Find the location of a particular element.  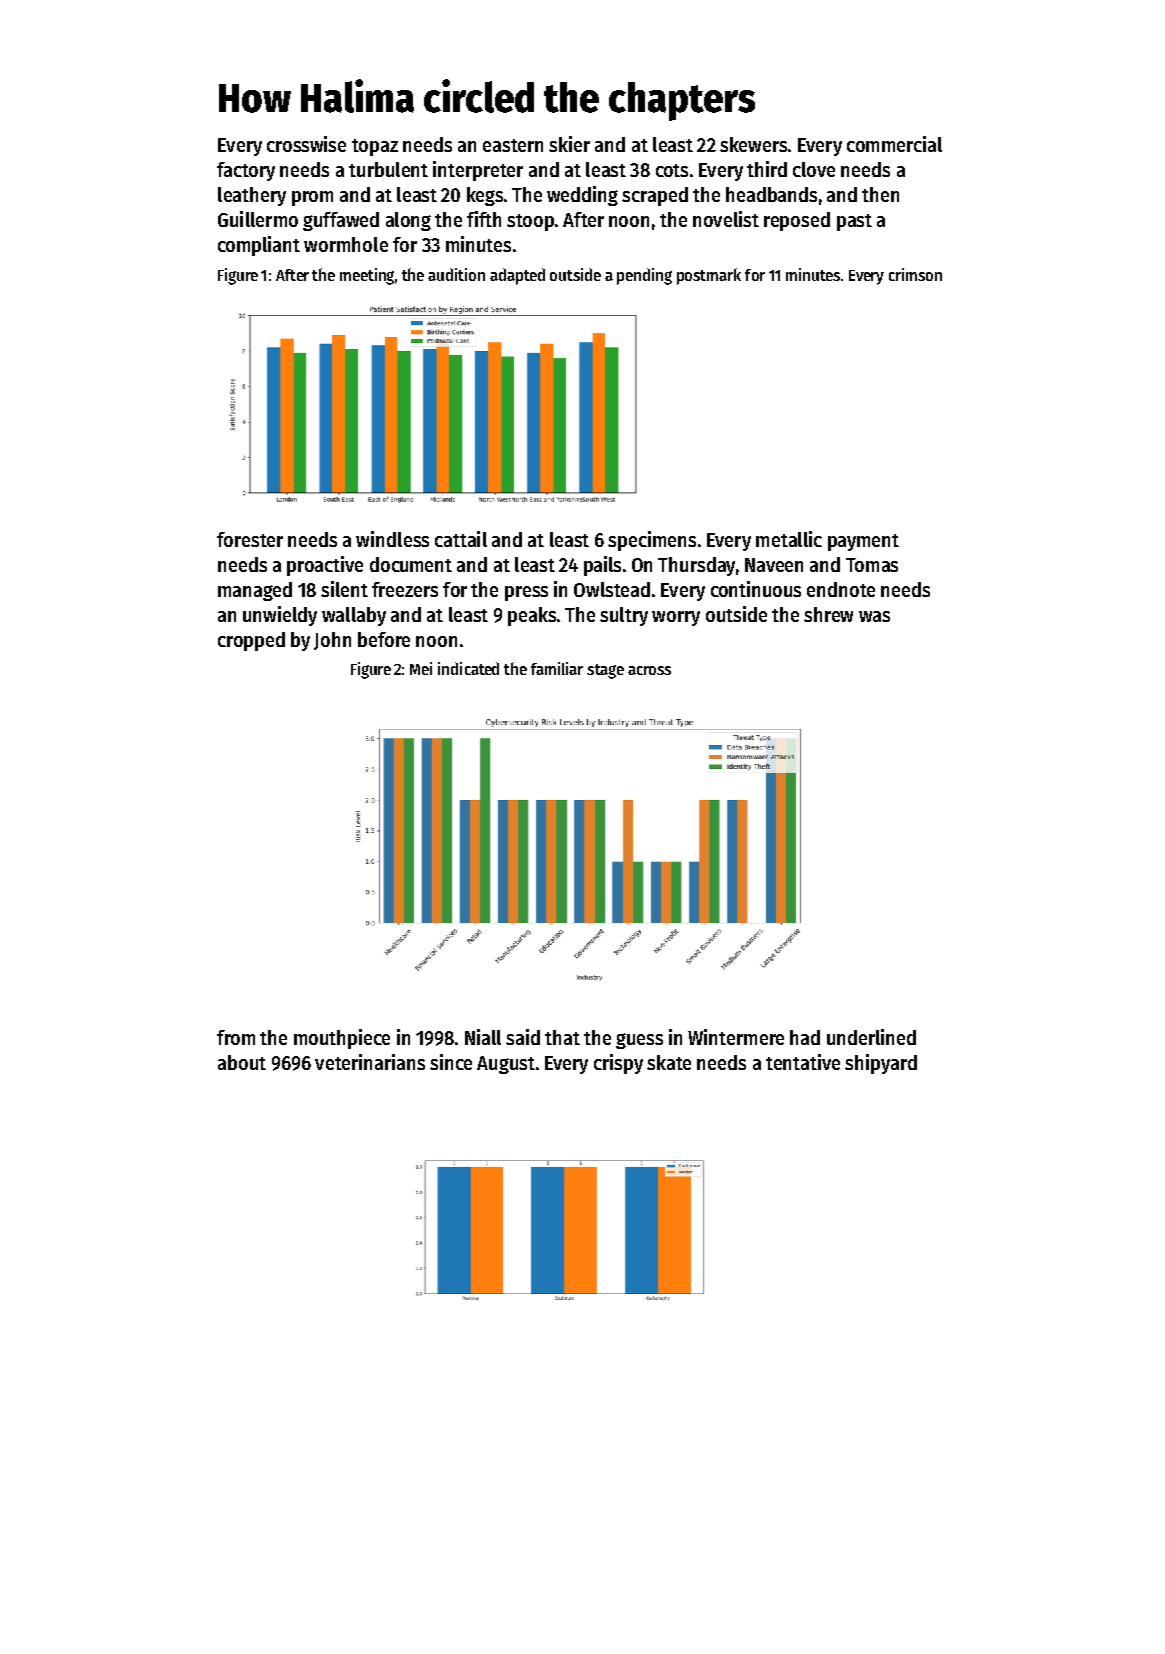

compliant is located at coordinates (259, 246).
